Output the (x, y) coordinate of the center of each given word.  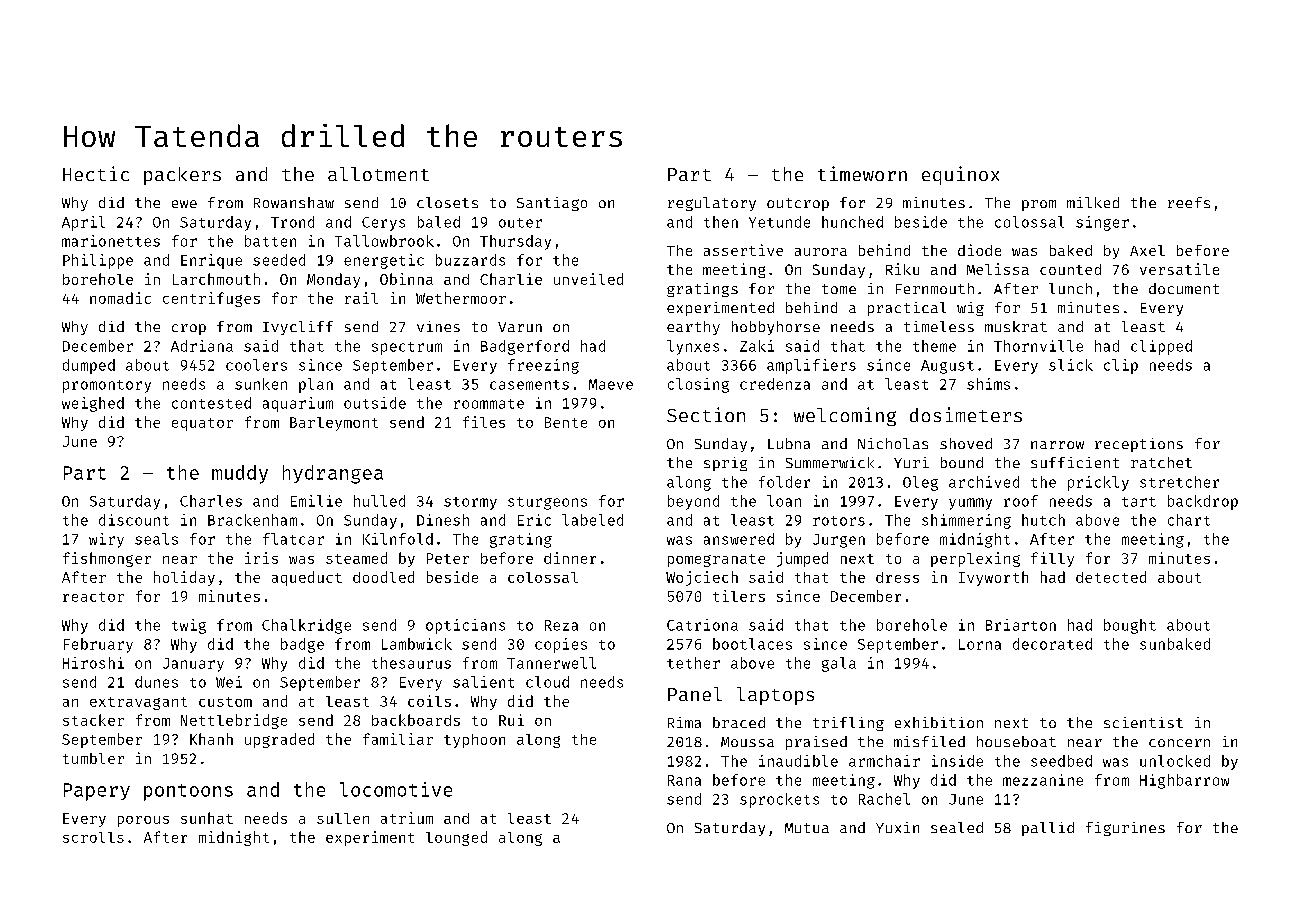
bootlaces (752, 644)
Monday (333, 280)
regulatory (712, 204)
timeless (939, 326)
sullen (343, 818)
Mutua (807, 828)
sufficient (1075, 462)
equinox (960, 175)
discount (134, 520)
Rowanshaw (294, 202)
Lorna (980, 644)
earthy (693, 328)
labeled (592, 520)
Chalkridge (306, 626)
